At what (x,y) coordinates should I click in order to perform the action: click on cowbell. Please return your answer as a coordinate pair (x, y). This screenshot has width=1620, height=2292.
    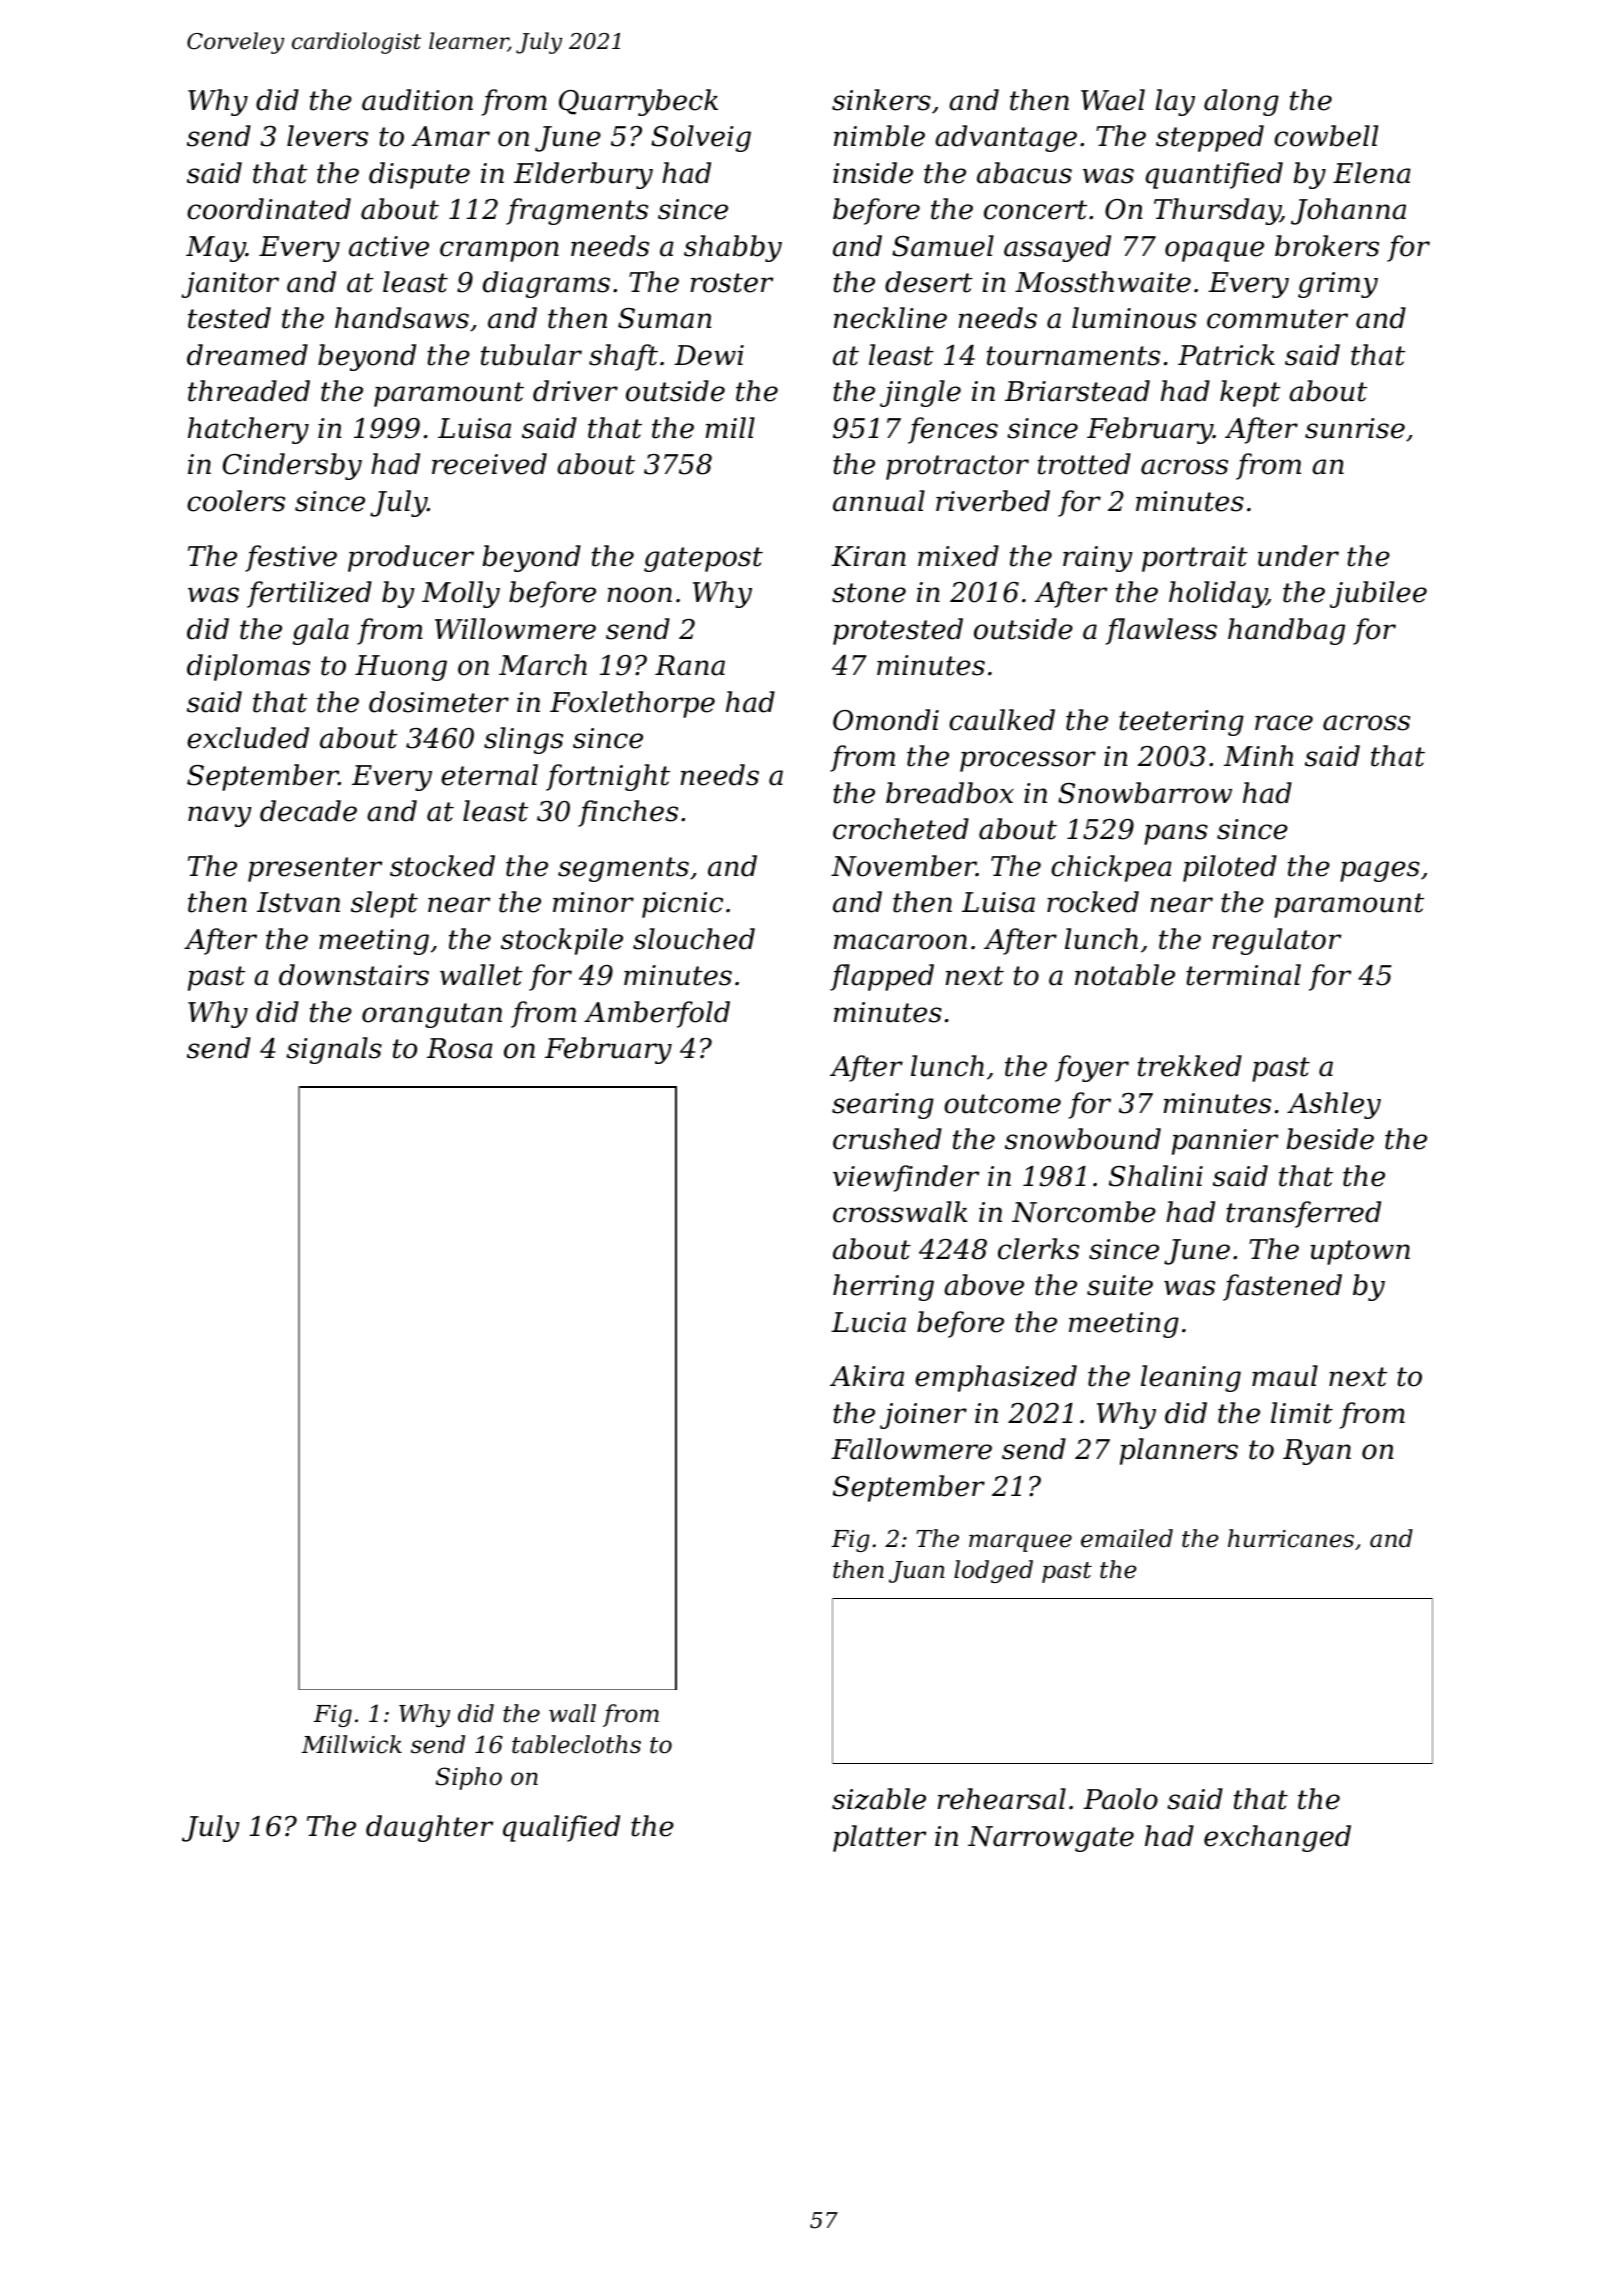
    Looking at the image, I should click on (1326, 136).
